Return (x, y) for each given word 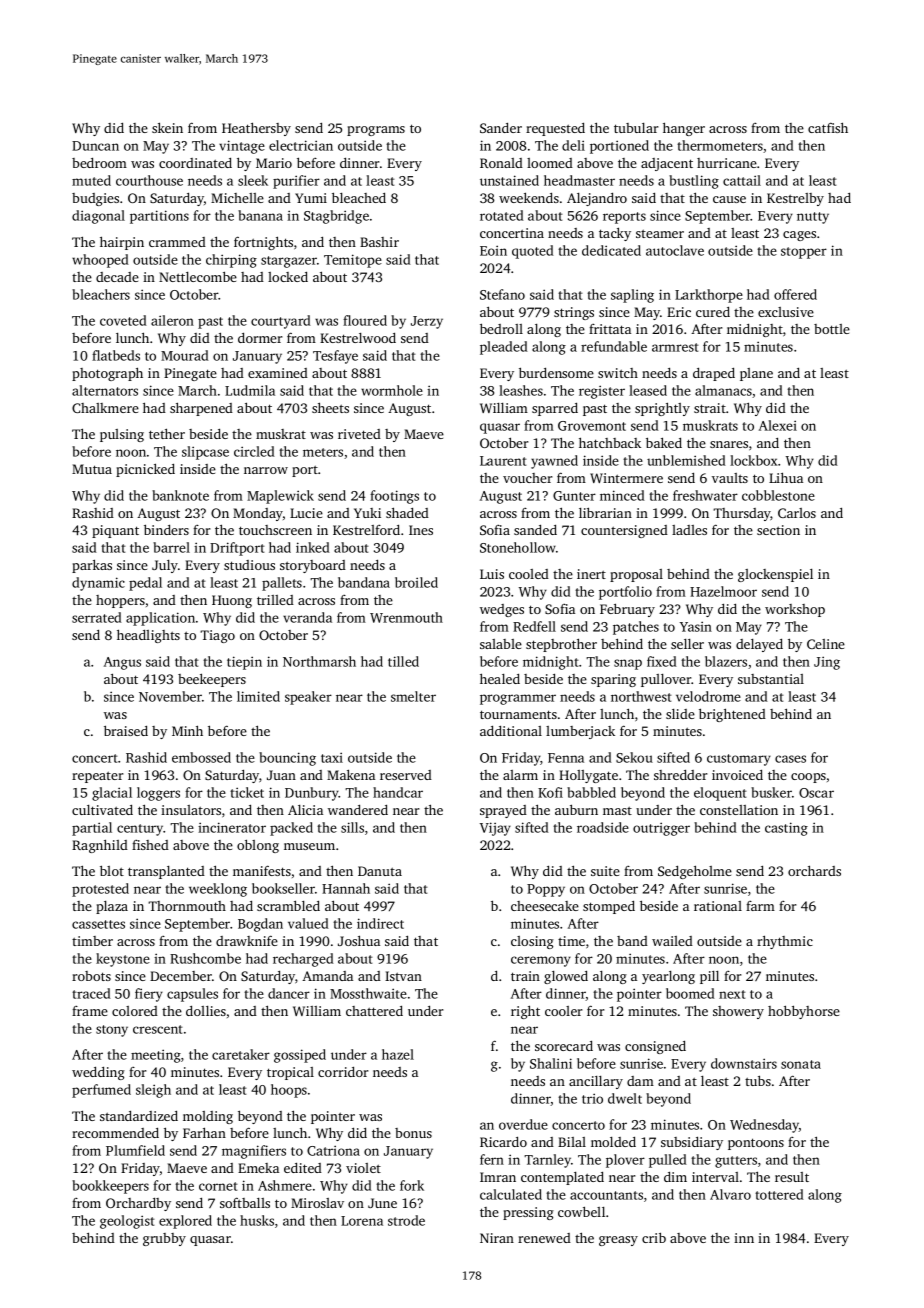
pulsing (122, 435)
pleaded (504, 348)
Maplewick (280, 497)
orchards (814, 870)
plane (756, 374)
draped (714, 374)
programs (376, 131)
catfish (828, 127)
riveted (359, 434)
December (181, 976)
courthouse (149, 180)
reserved (406, 775)
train (525, 976)
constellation (739, 810)
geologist (127, 1222)
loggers (158, 794)
